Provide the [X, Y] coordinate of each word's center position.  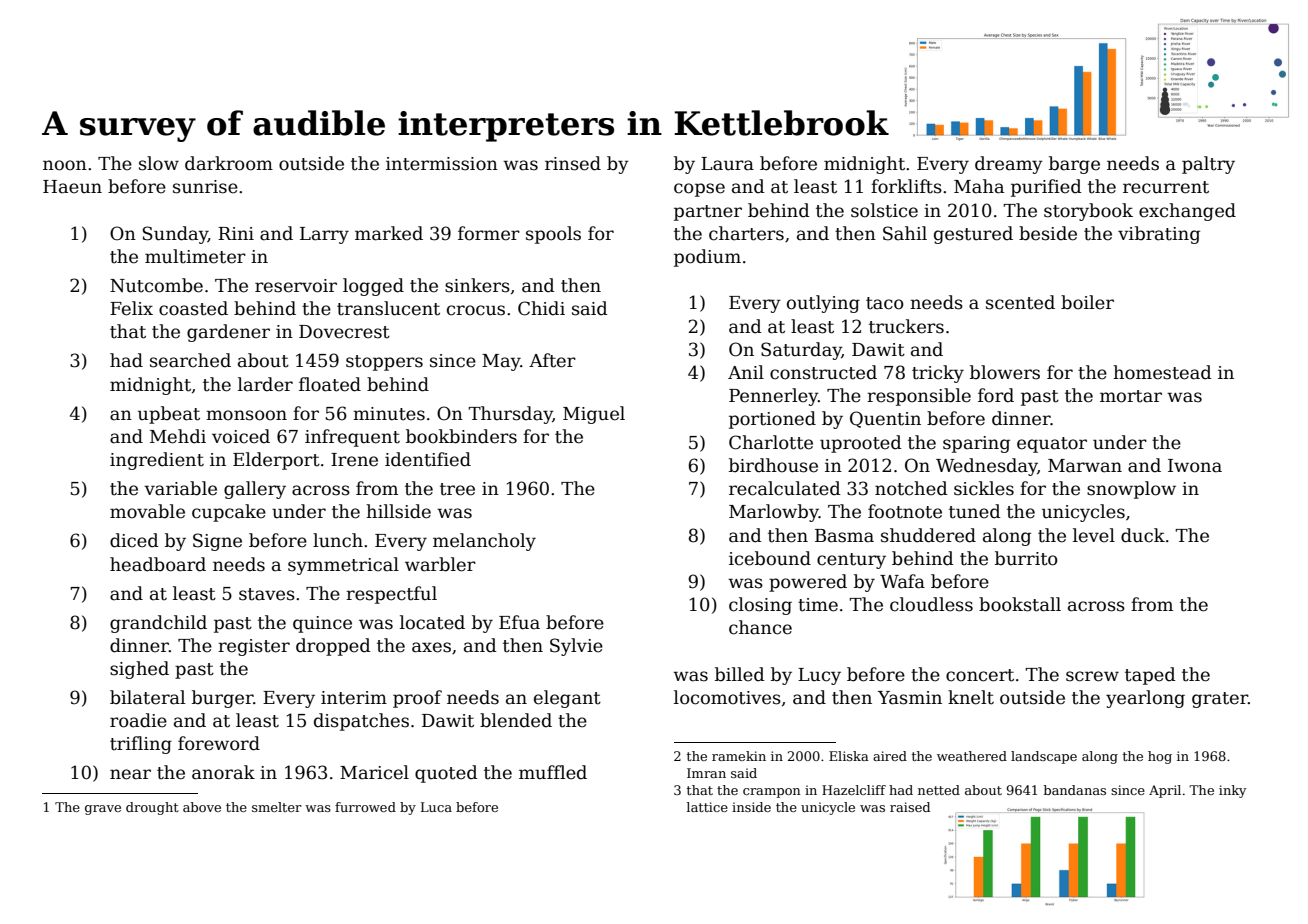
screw [1092, 676]
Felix [131, 308]
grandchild [158, 624]
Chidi [541, 308]
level [1094, 535]
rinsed [573, 163]
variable [180, 488]
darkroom [229, 163]
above [202, 807]
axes [431, 647]
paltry [1208, 165]
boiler [1087, 302]
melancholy [484, 542]
